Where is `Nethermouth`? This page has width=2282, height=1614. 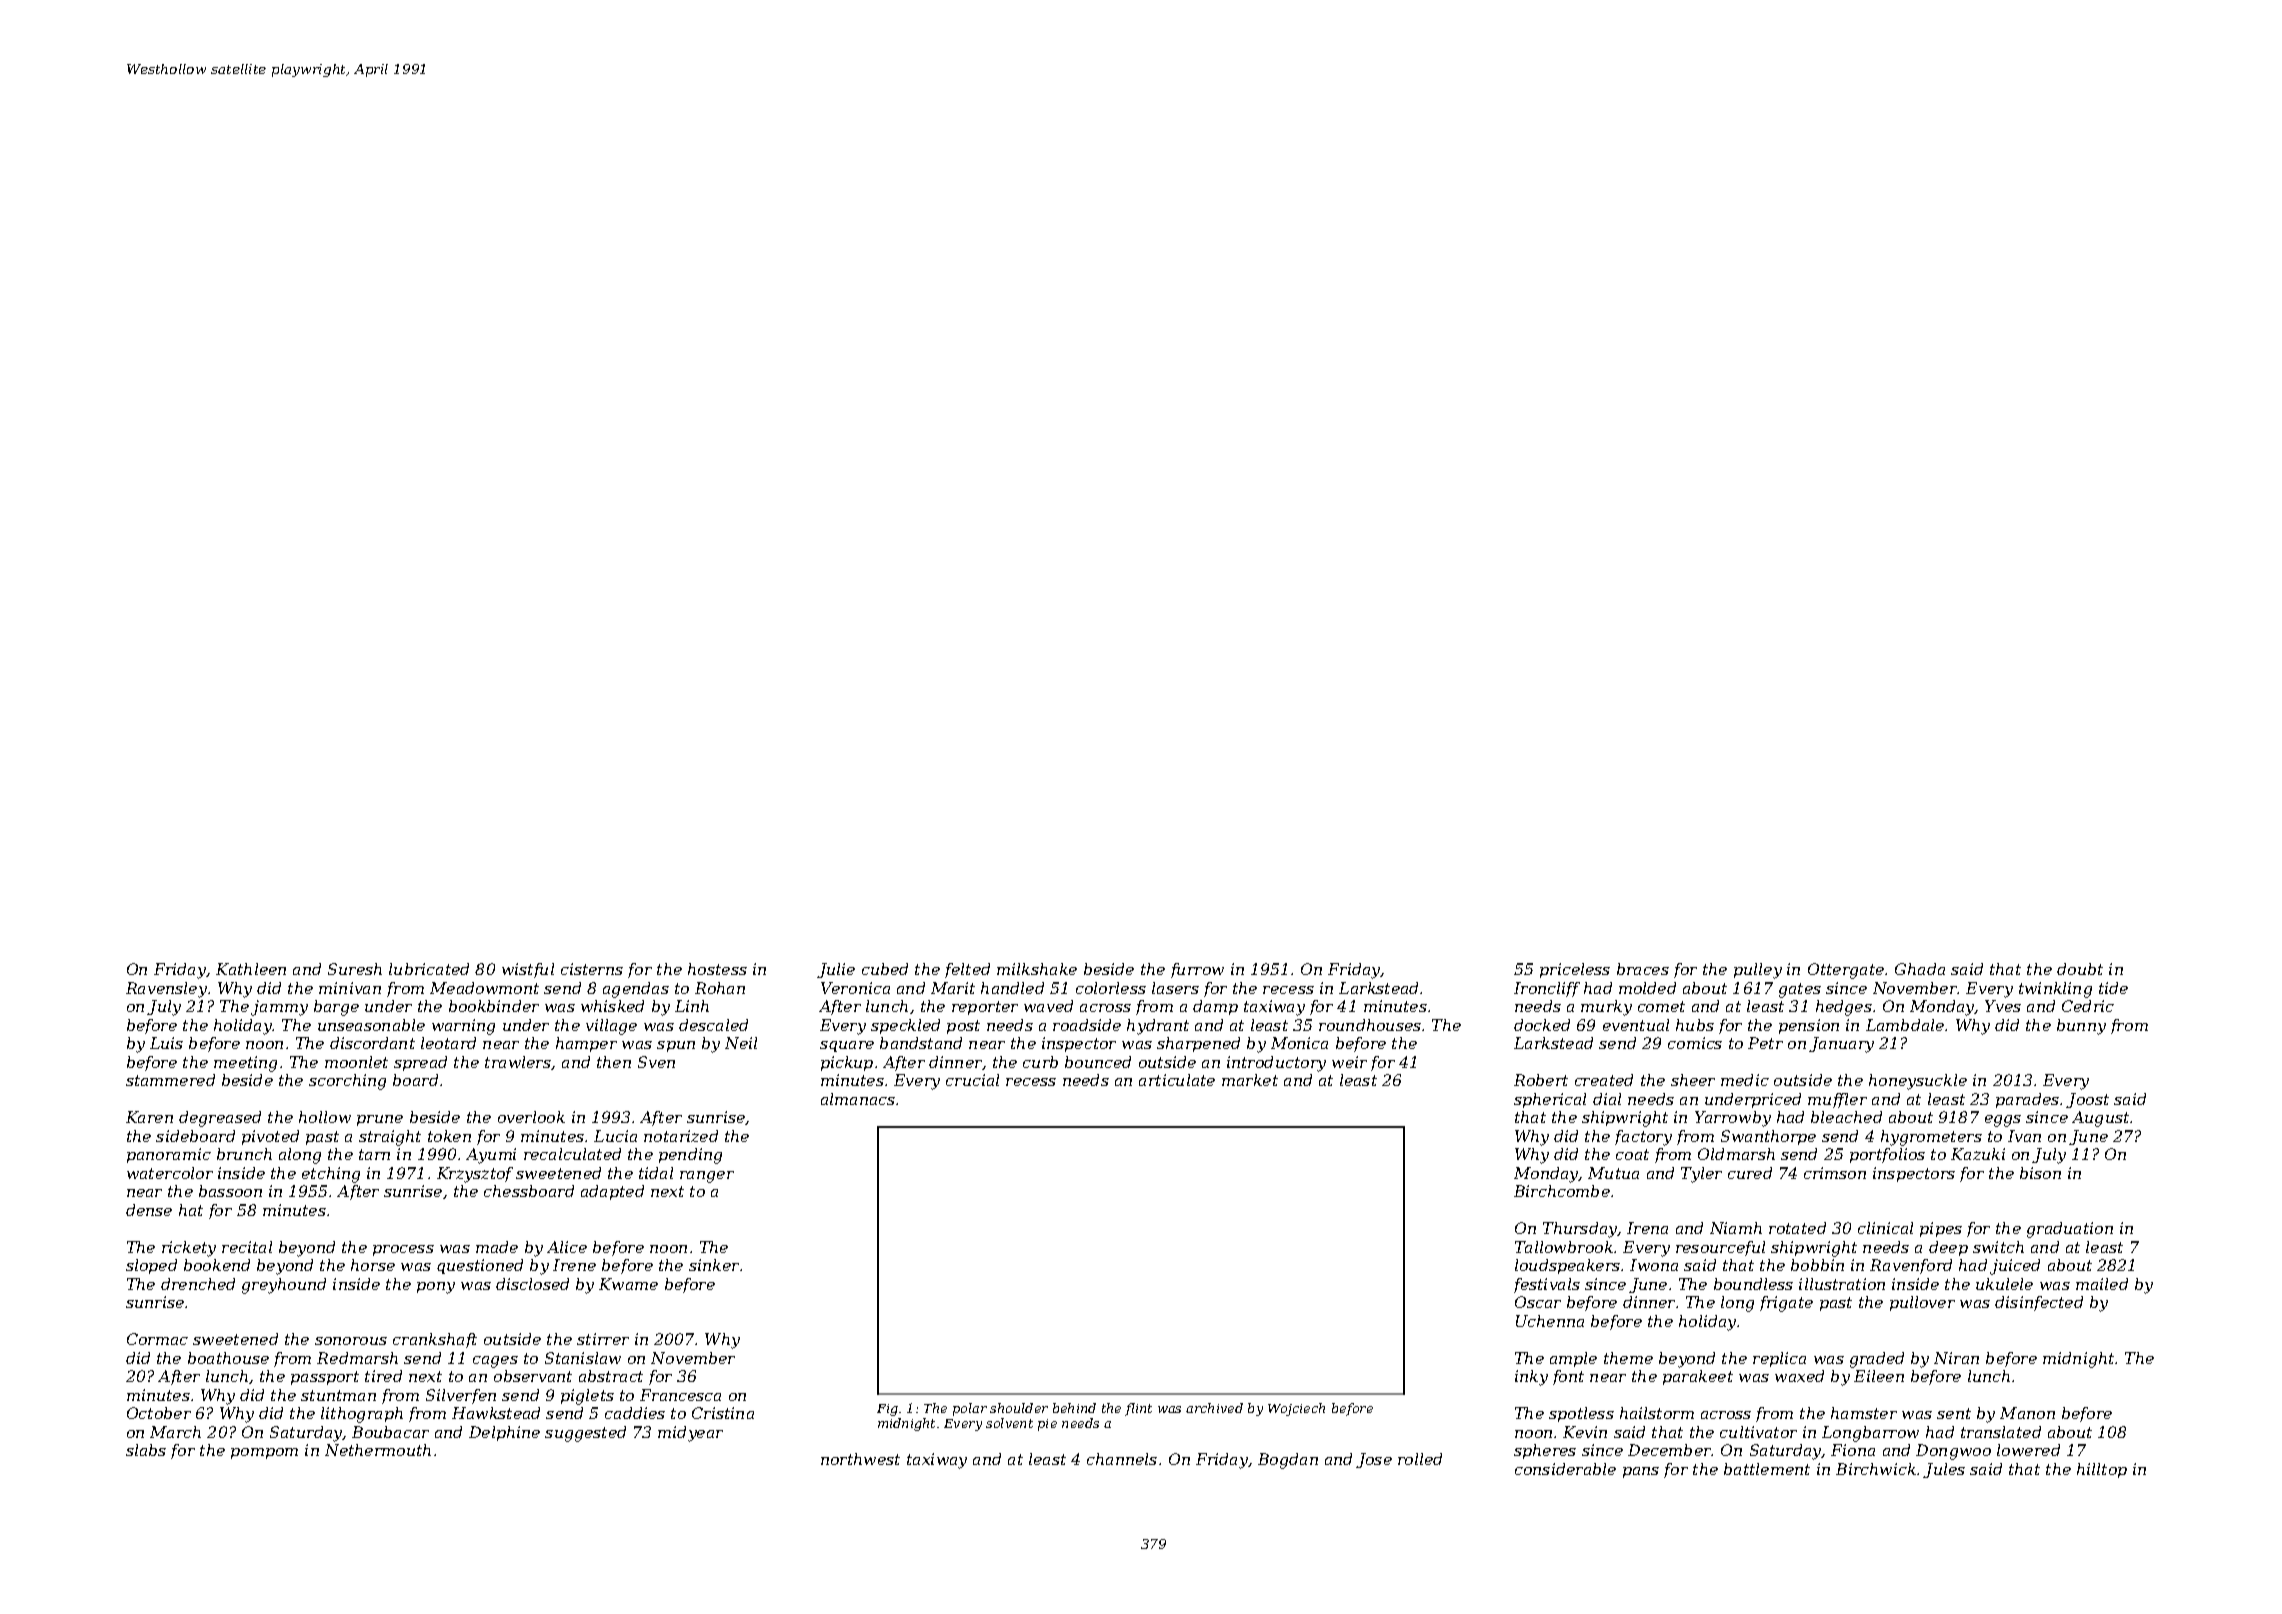 Nethermouth is located at coordinates (378, 1450).
